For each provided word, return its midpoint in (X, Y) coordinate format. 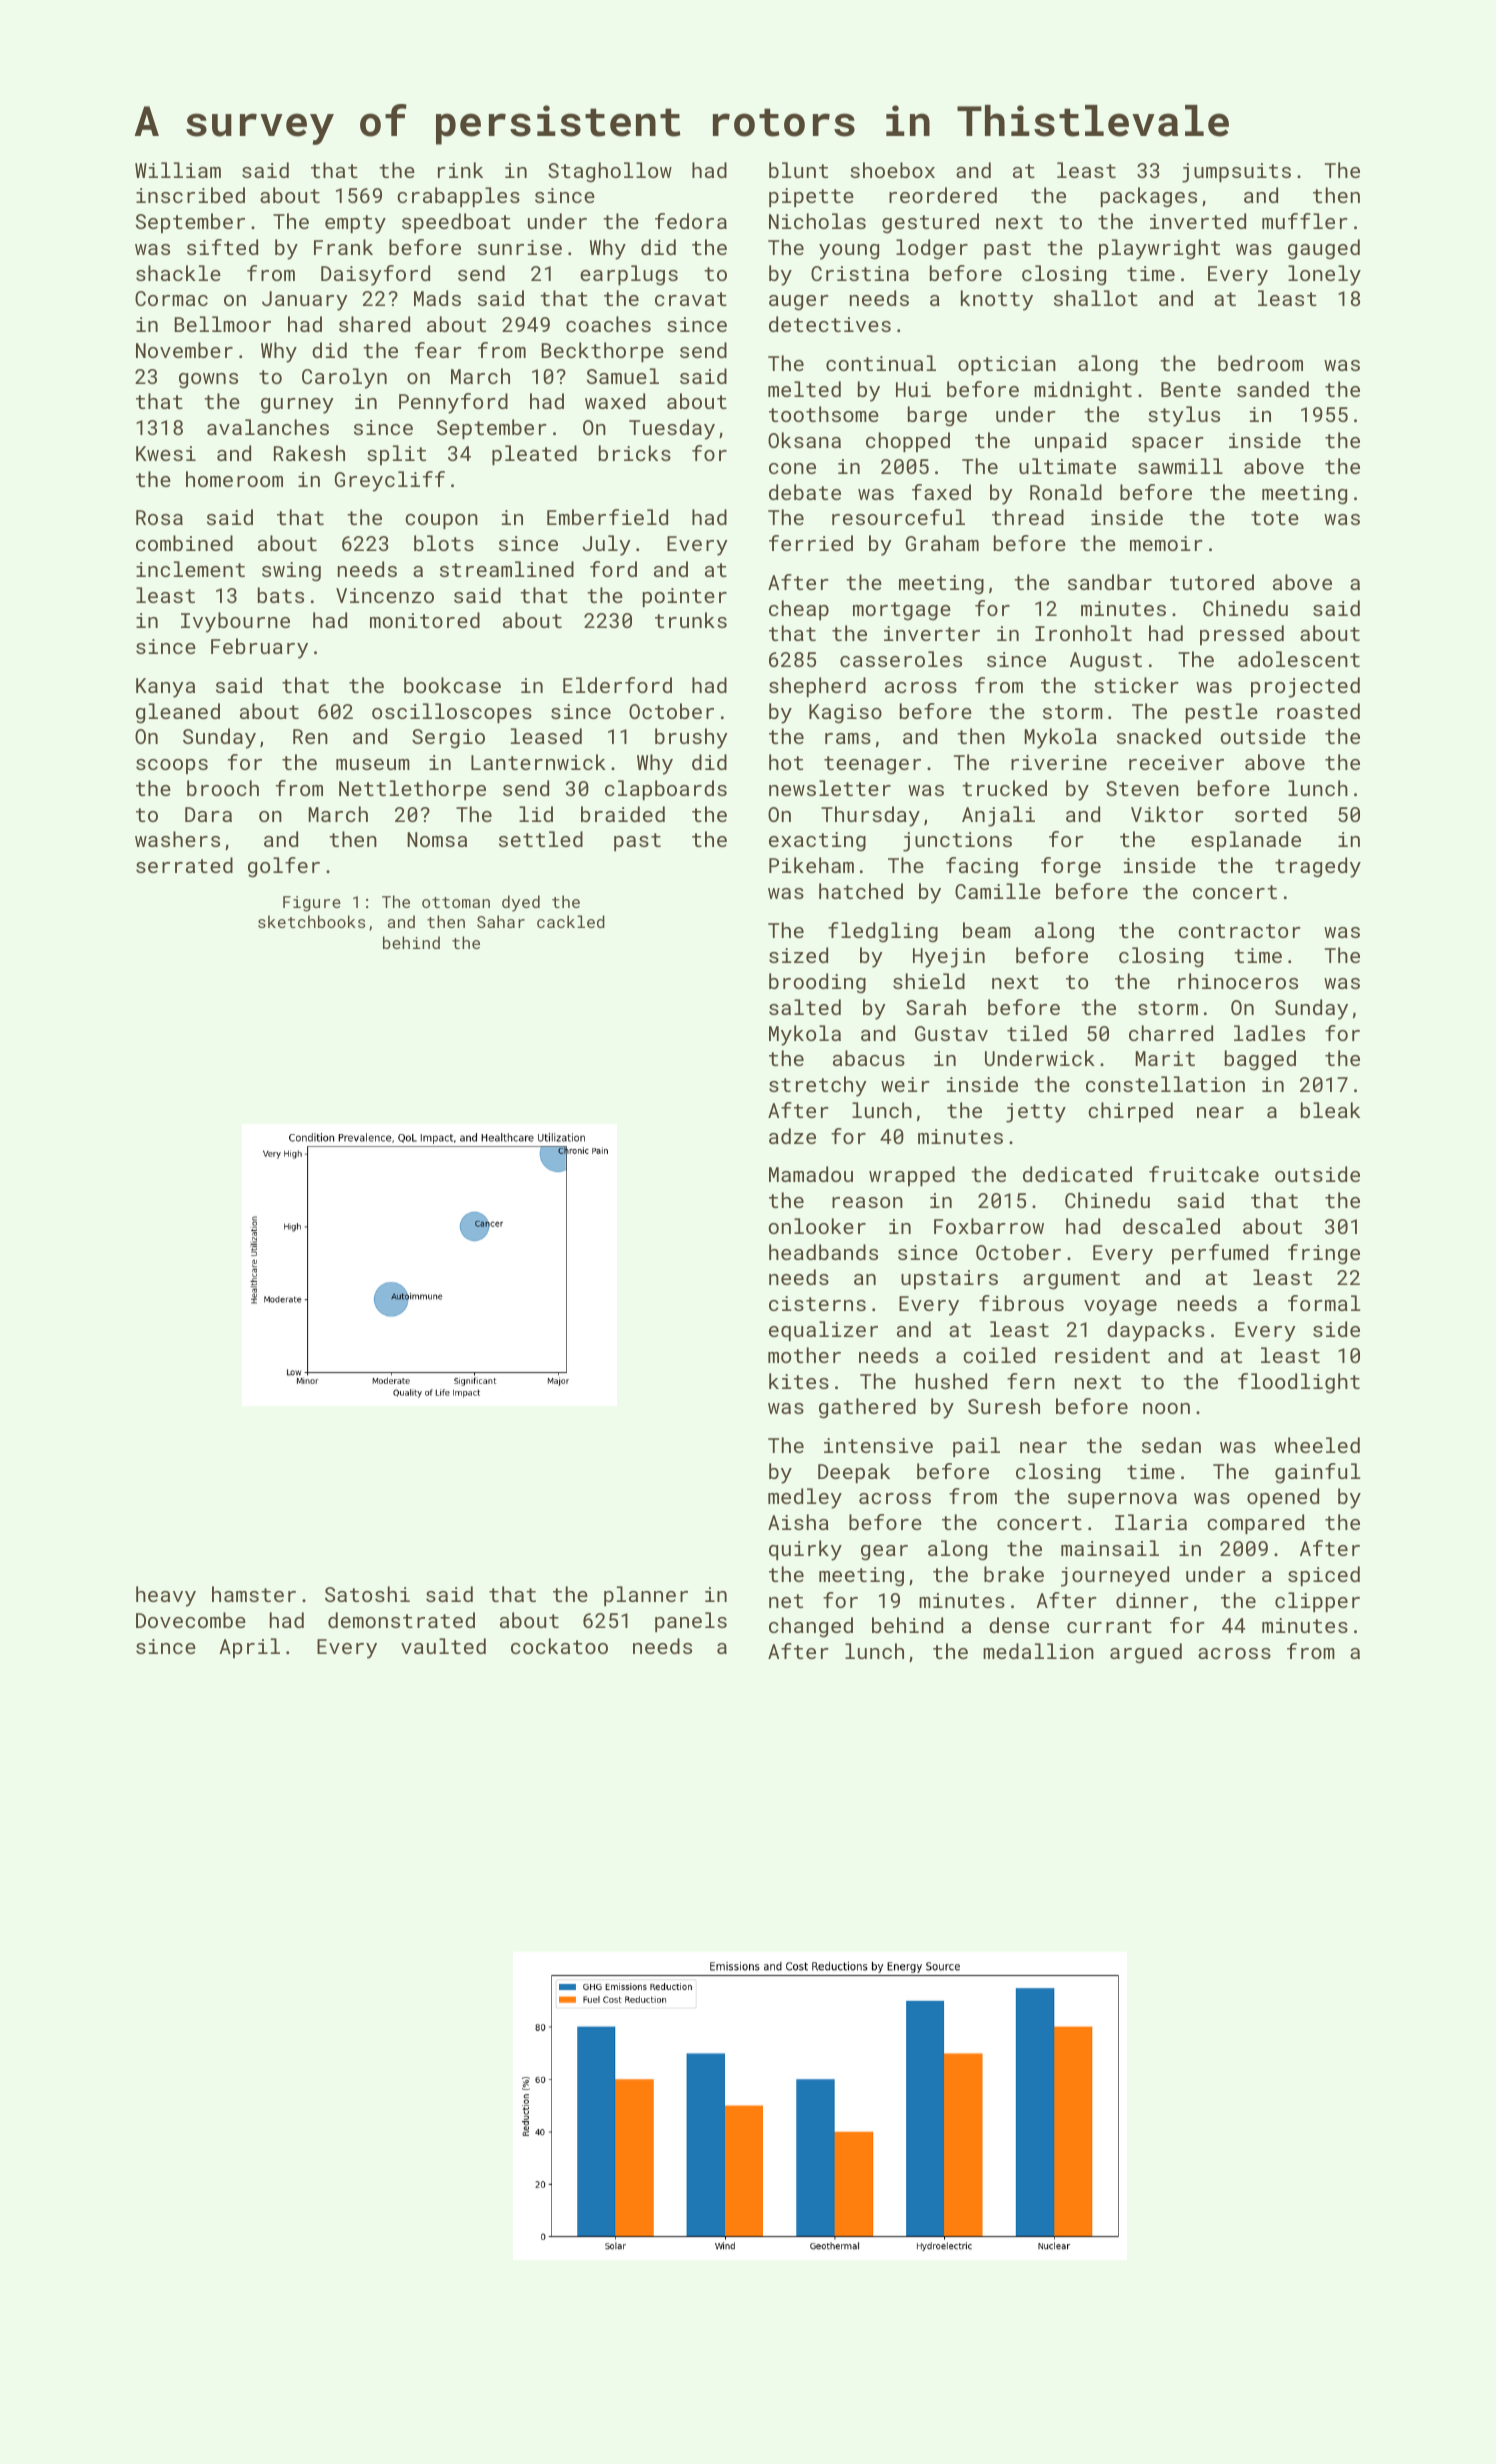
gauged (1324, 249)
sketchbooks (311, 921)
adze (792, 1136)
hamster (254, 1594)
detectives (830, 324)
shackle (178, 273)
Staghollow (610, 172)
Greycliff (390, 481)
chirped (1130, 1112)
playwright (1159, 249)
